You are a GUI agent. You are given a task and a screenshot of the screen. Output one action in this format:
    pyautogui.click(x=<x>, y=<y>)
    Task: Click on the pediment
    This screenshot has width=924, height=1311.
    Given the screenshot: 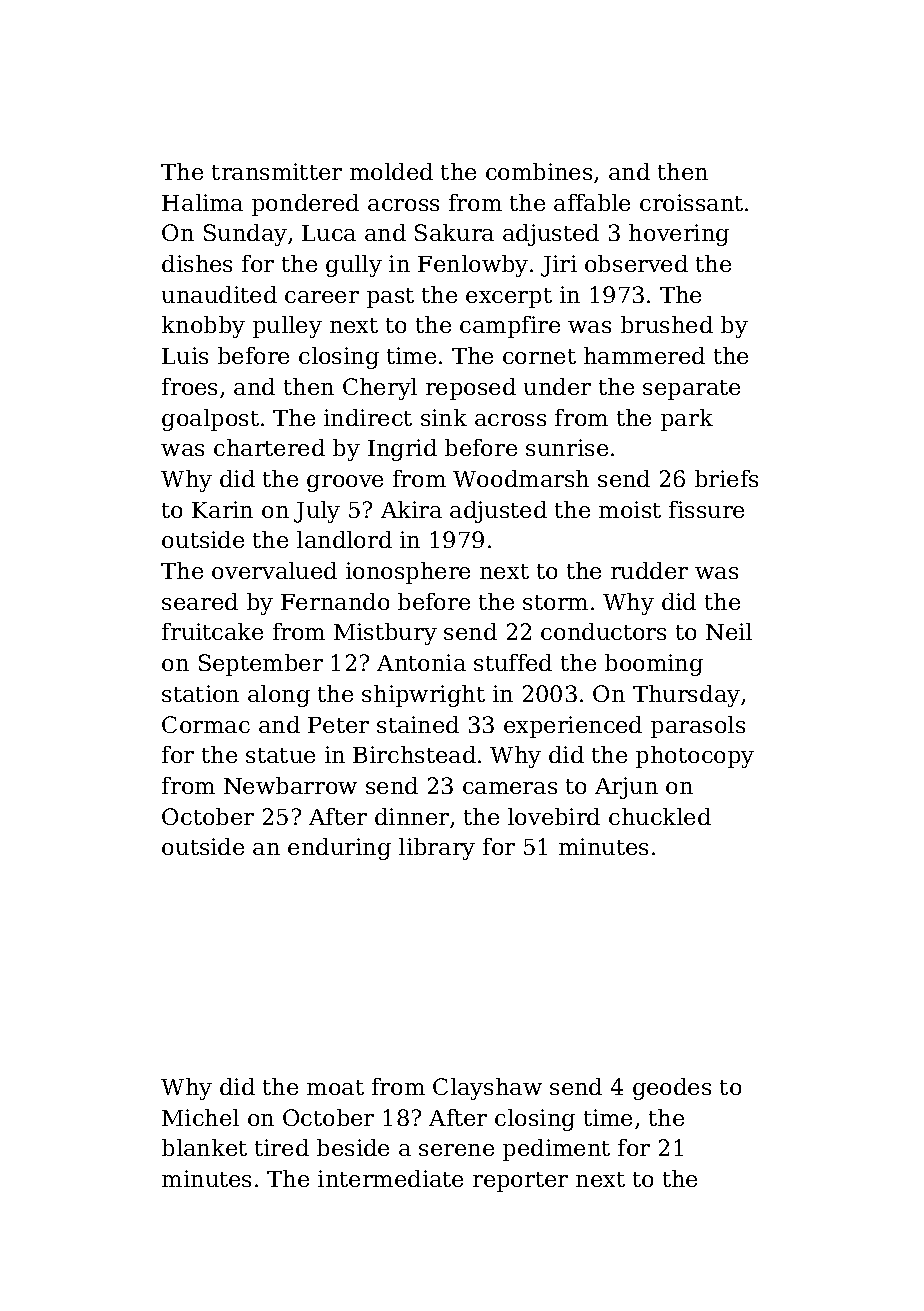 What is the action you would take?
    pyautogui.click(x=556, y=1150)
